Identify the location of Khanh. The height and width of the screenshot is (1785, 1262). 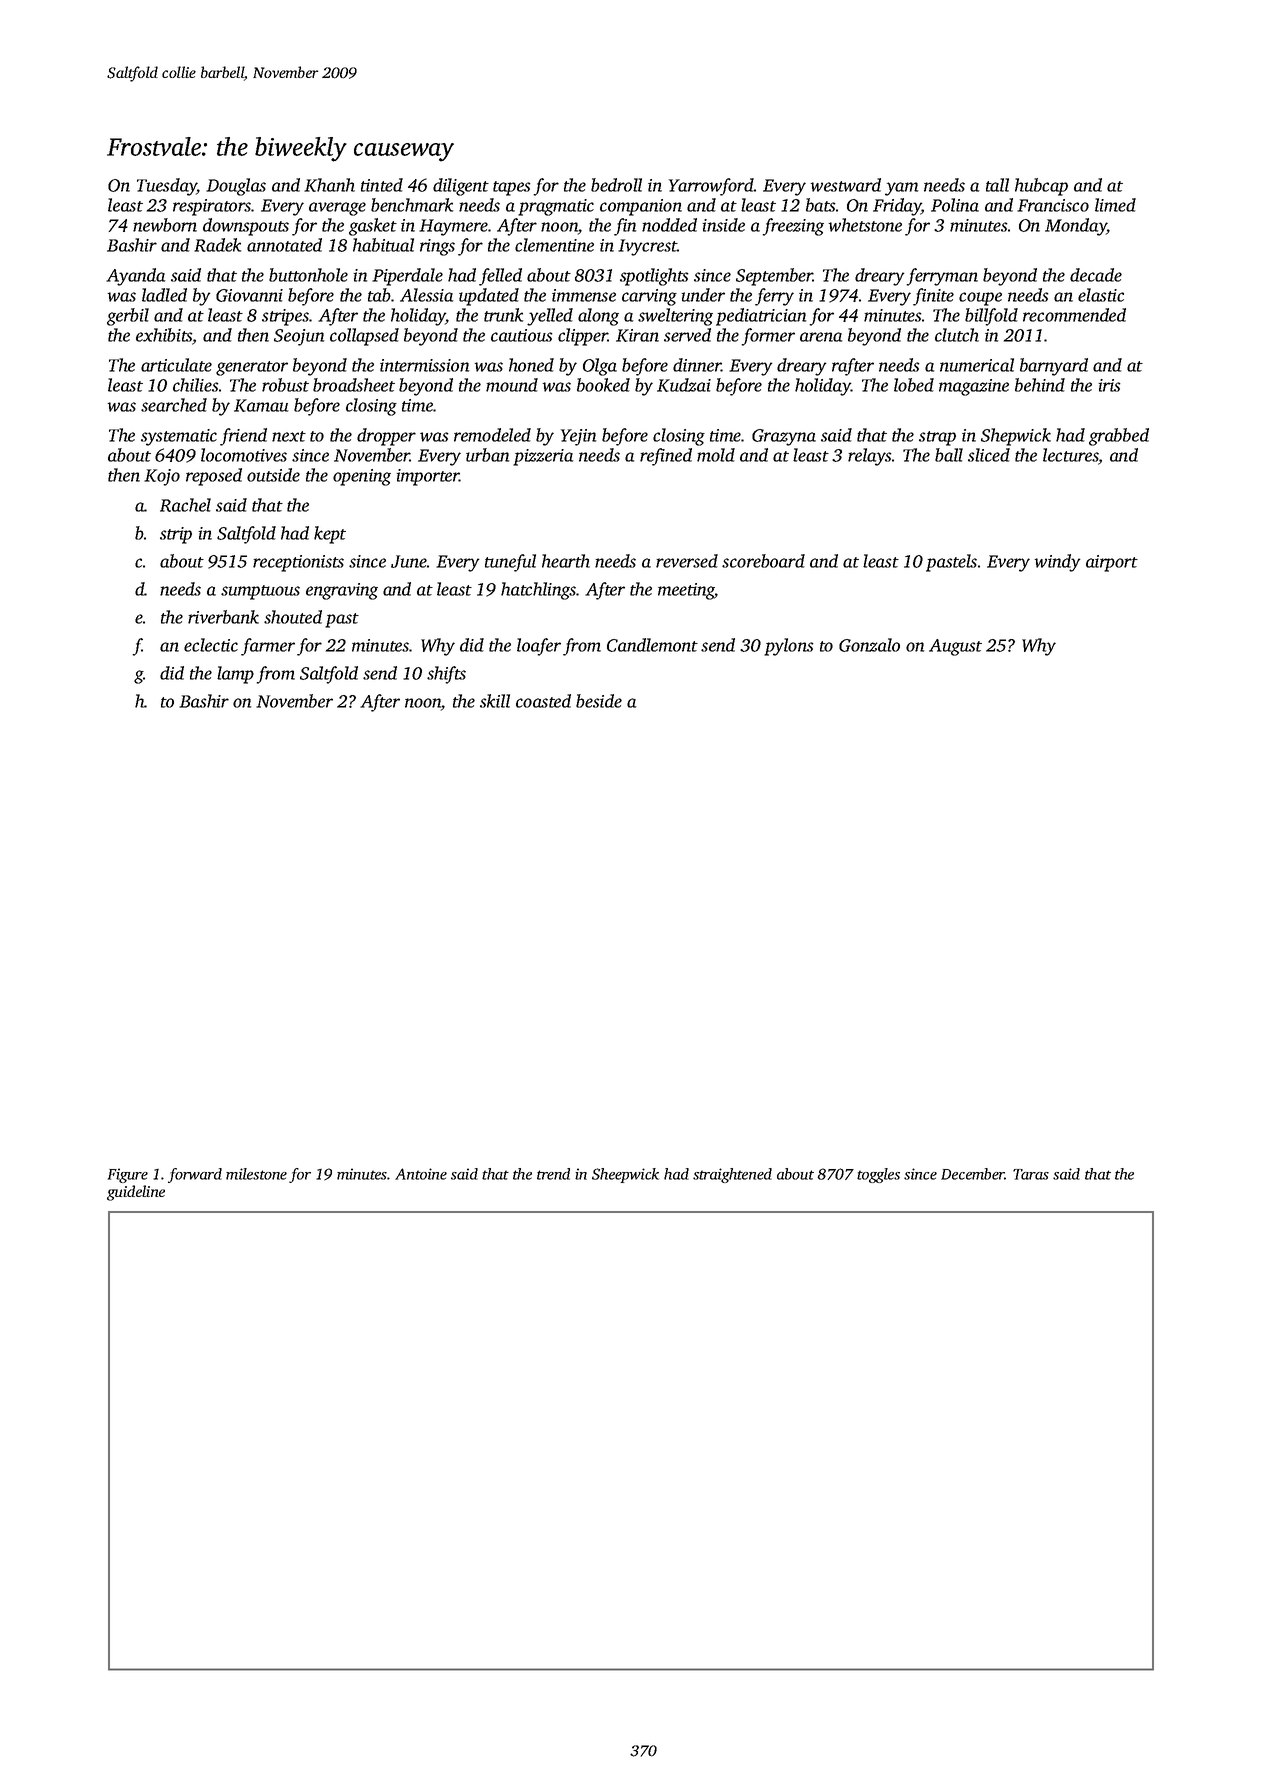
(329, 185).
